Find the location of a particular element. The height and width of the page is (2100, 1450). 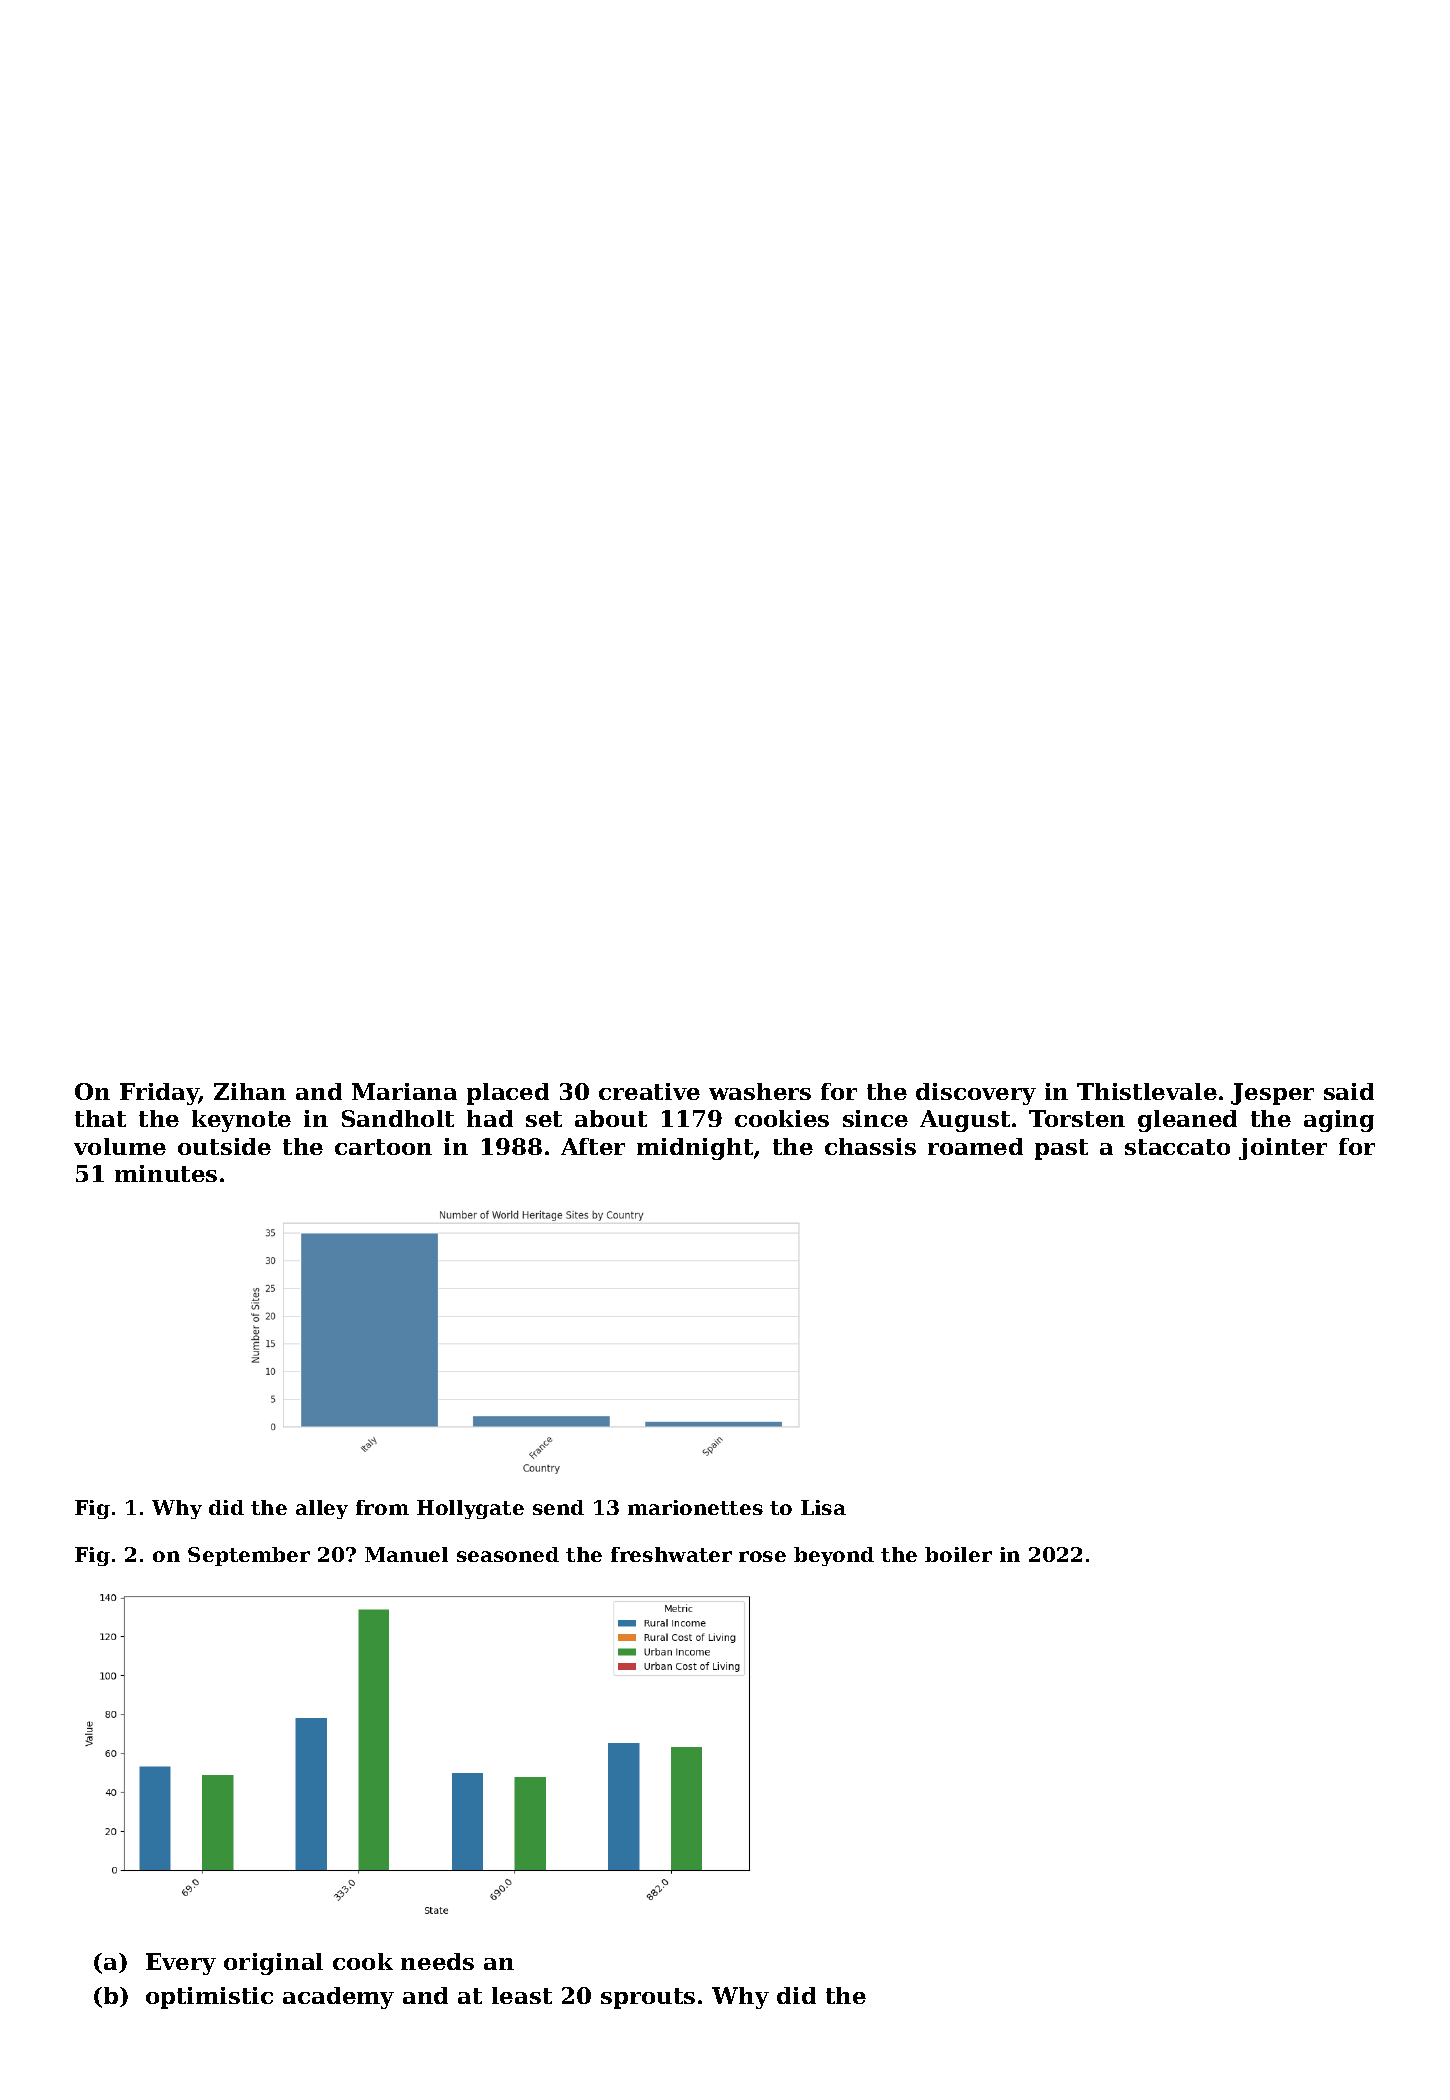

boiler is located at coordinates (958, 1554).
